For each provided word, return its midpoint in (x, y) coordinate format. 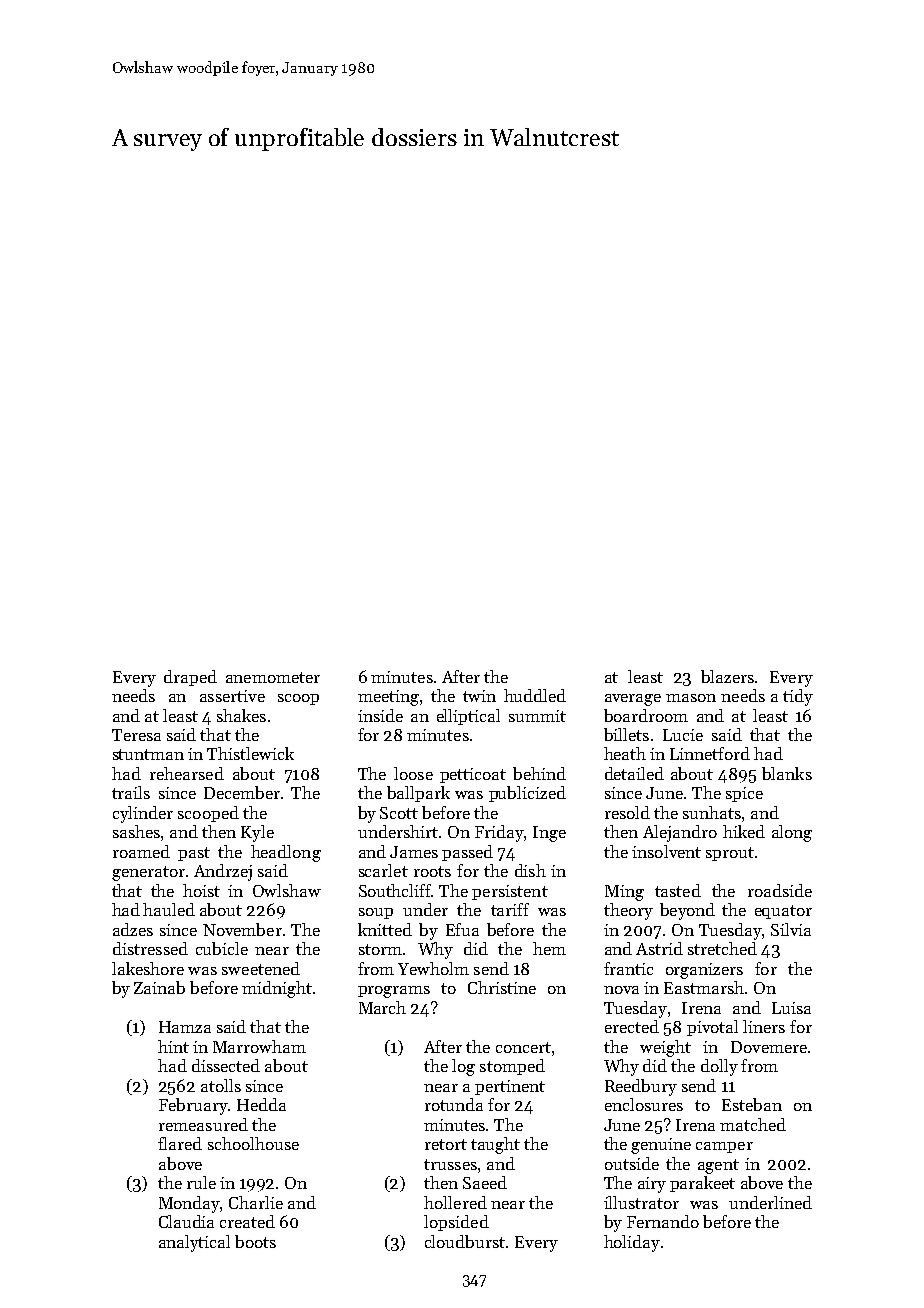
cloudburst (465, 1241)
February (193, 1106)
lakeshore (148, 968)
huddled (535, 695)
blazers (727, 676)
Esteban (752, 1104)
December (242, 792)
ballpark (418, 794)
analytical (194, 1243)
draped (190, 678)
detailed (634, 773)
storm (380, 949)
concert (523, 1047)
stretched (722, 948)
